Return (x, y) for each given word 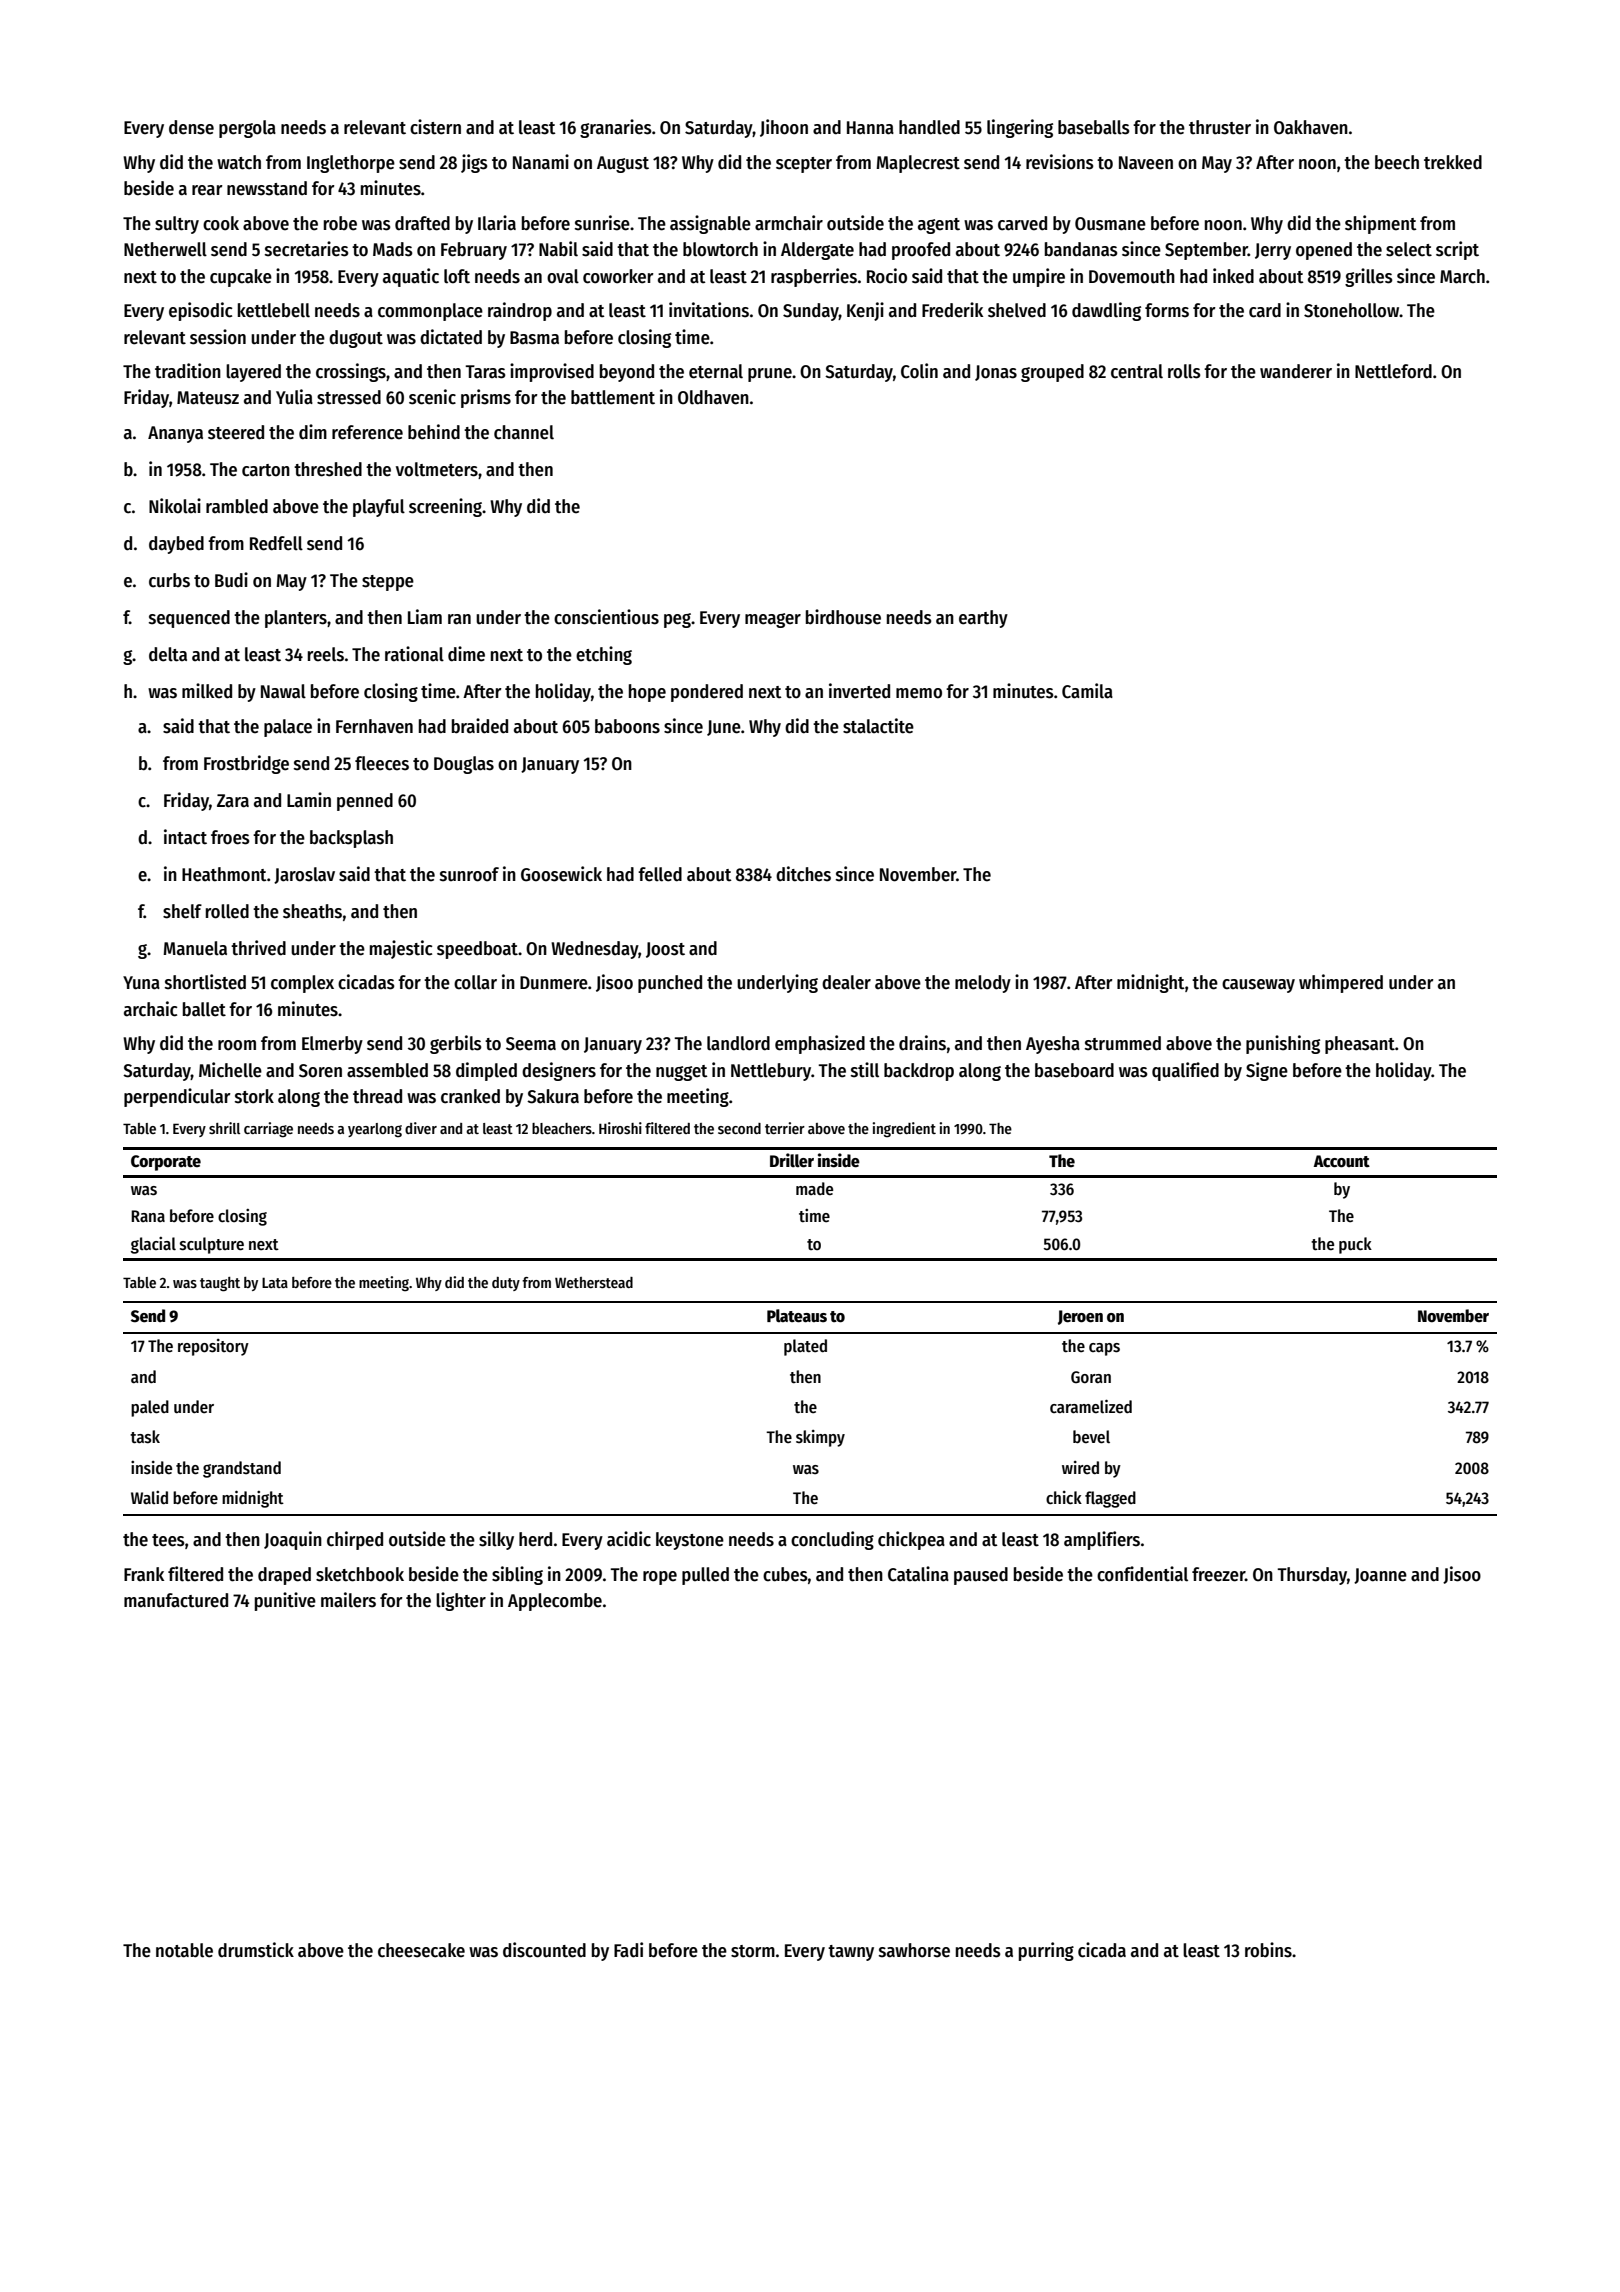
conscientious (606, 617)
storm (753, 1951)
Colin (919, 371)
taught (220, 1284)
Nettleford (1393, 371)
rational (414, 654)
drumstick (256, 1950)
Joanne (1380, 1576)
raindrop (520, 311)
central (1137, 371)
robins (1268, 1950)
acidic (629, 1539)
